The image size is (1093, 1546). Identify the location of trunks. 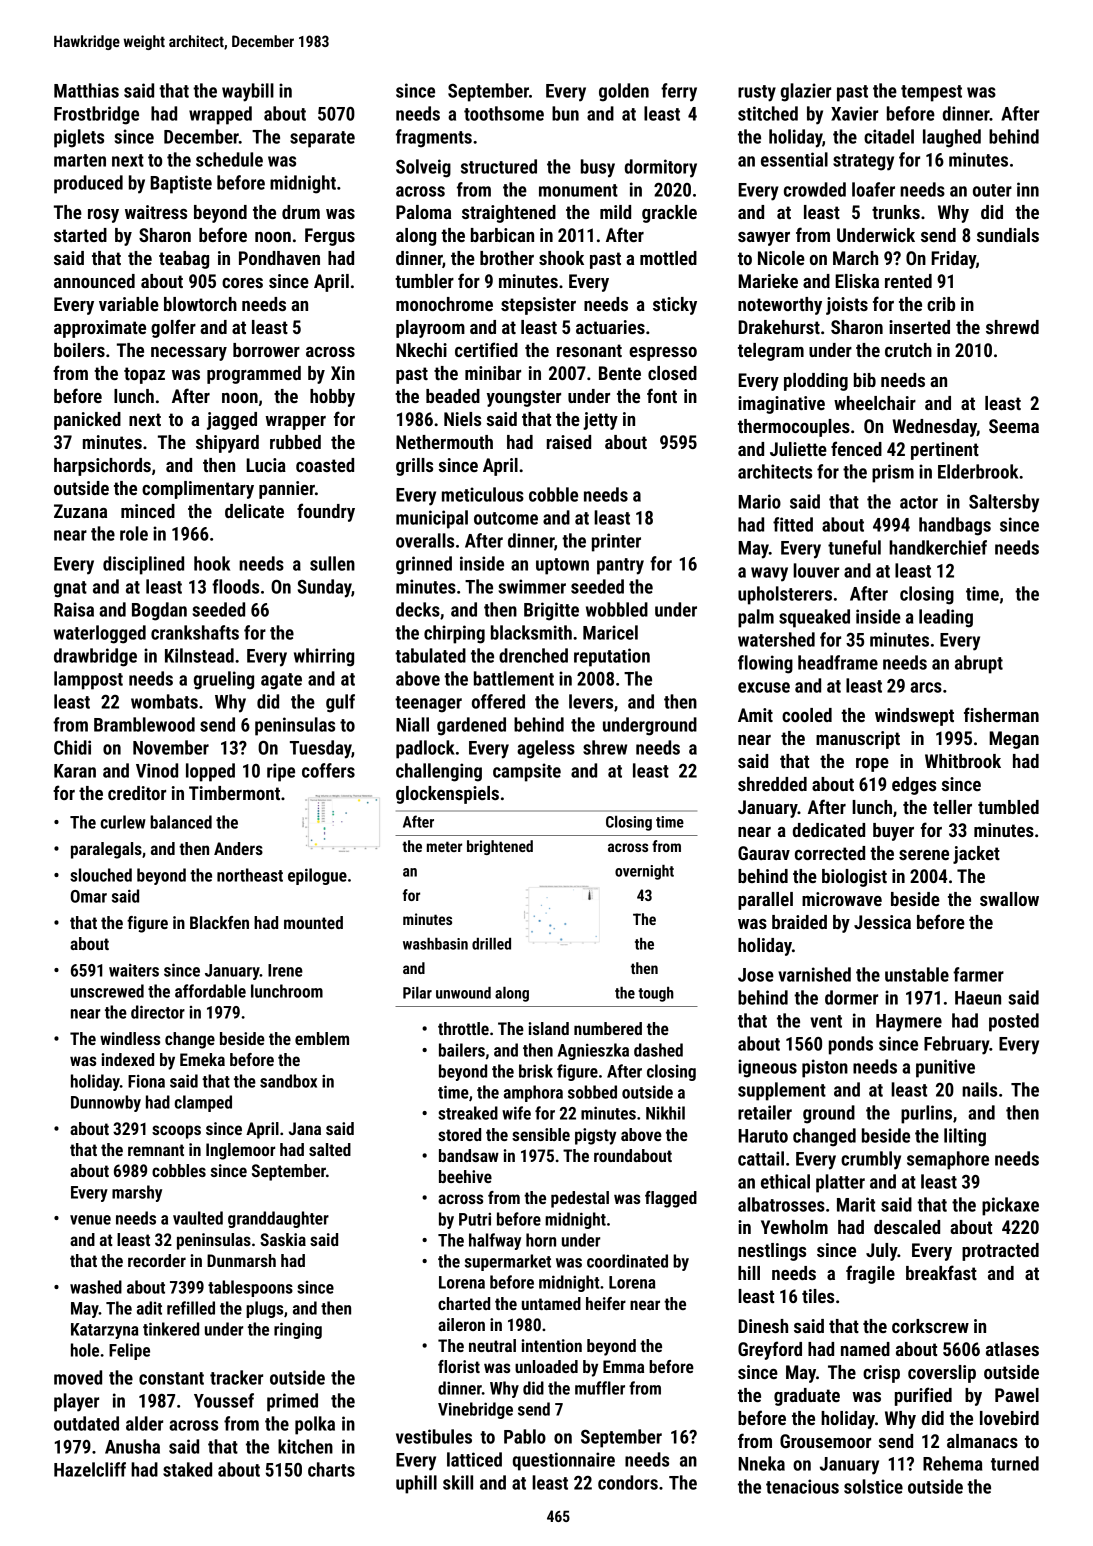
(896, 212).
